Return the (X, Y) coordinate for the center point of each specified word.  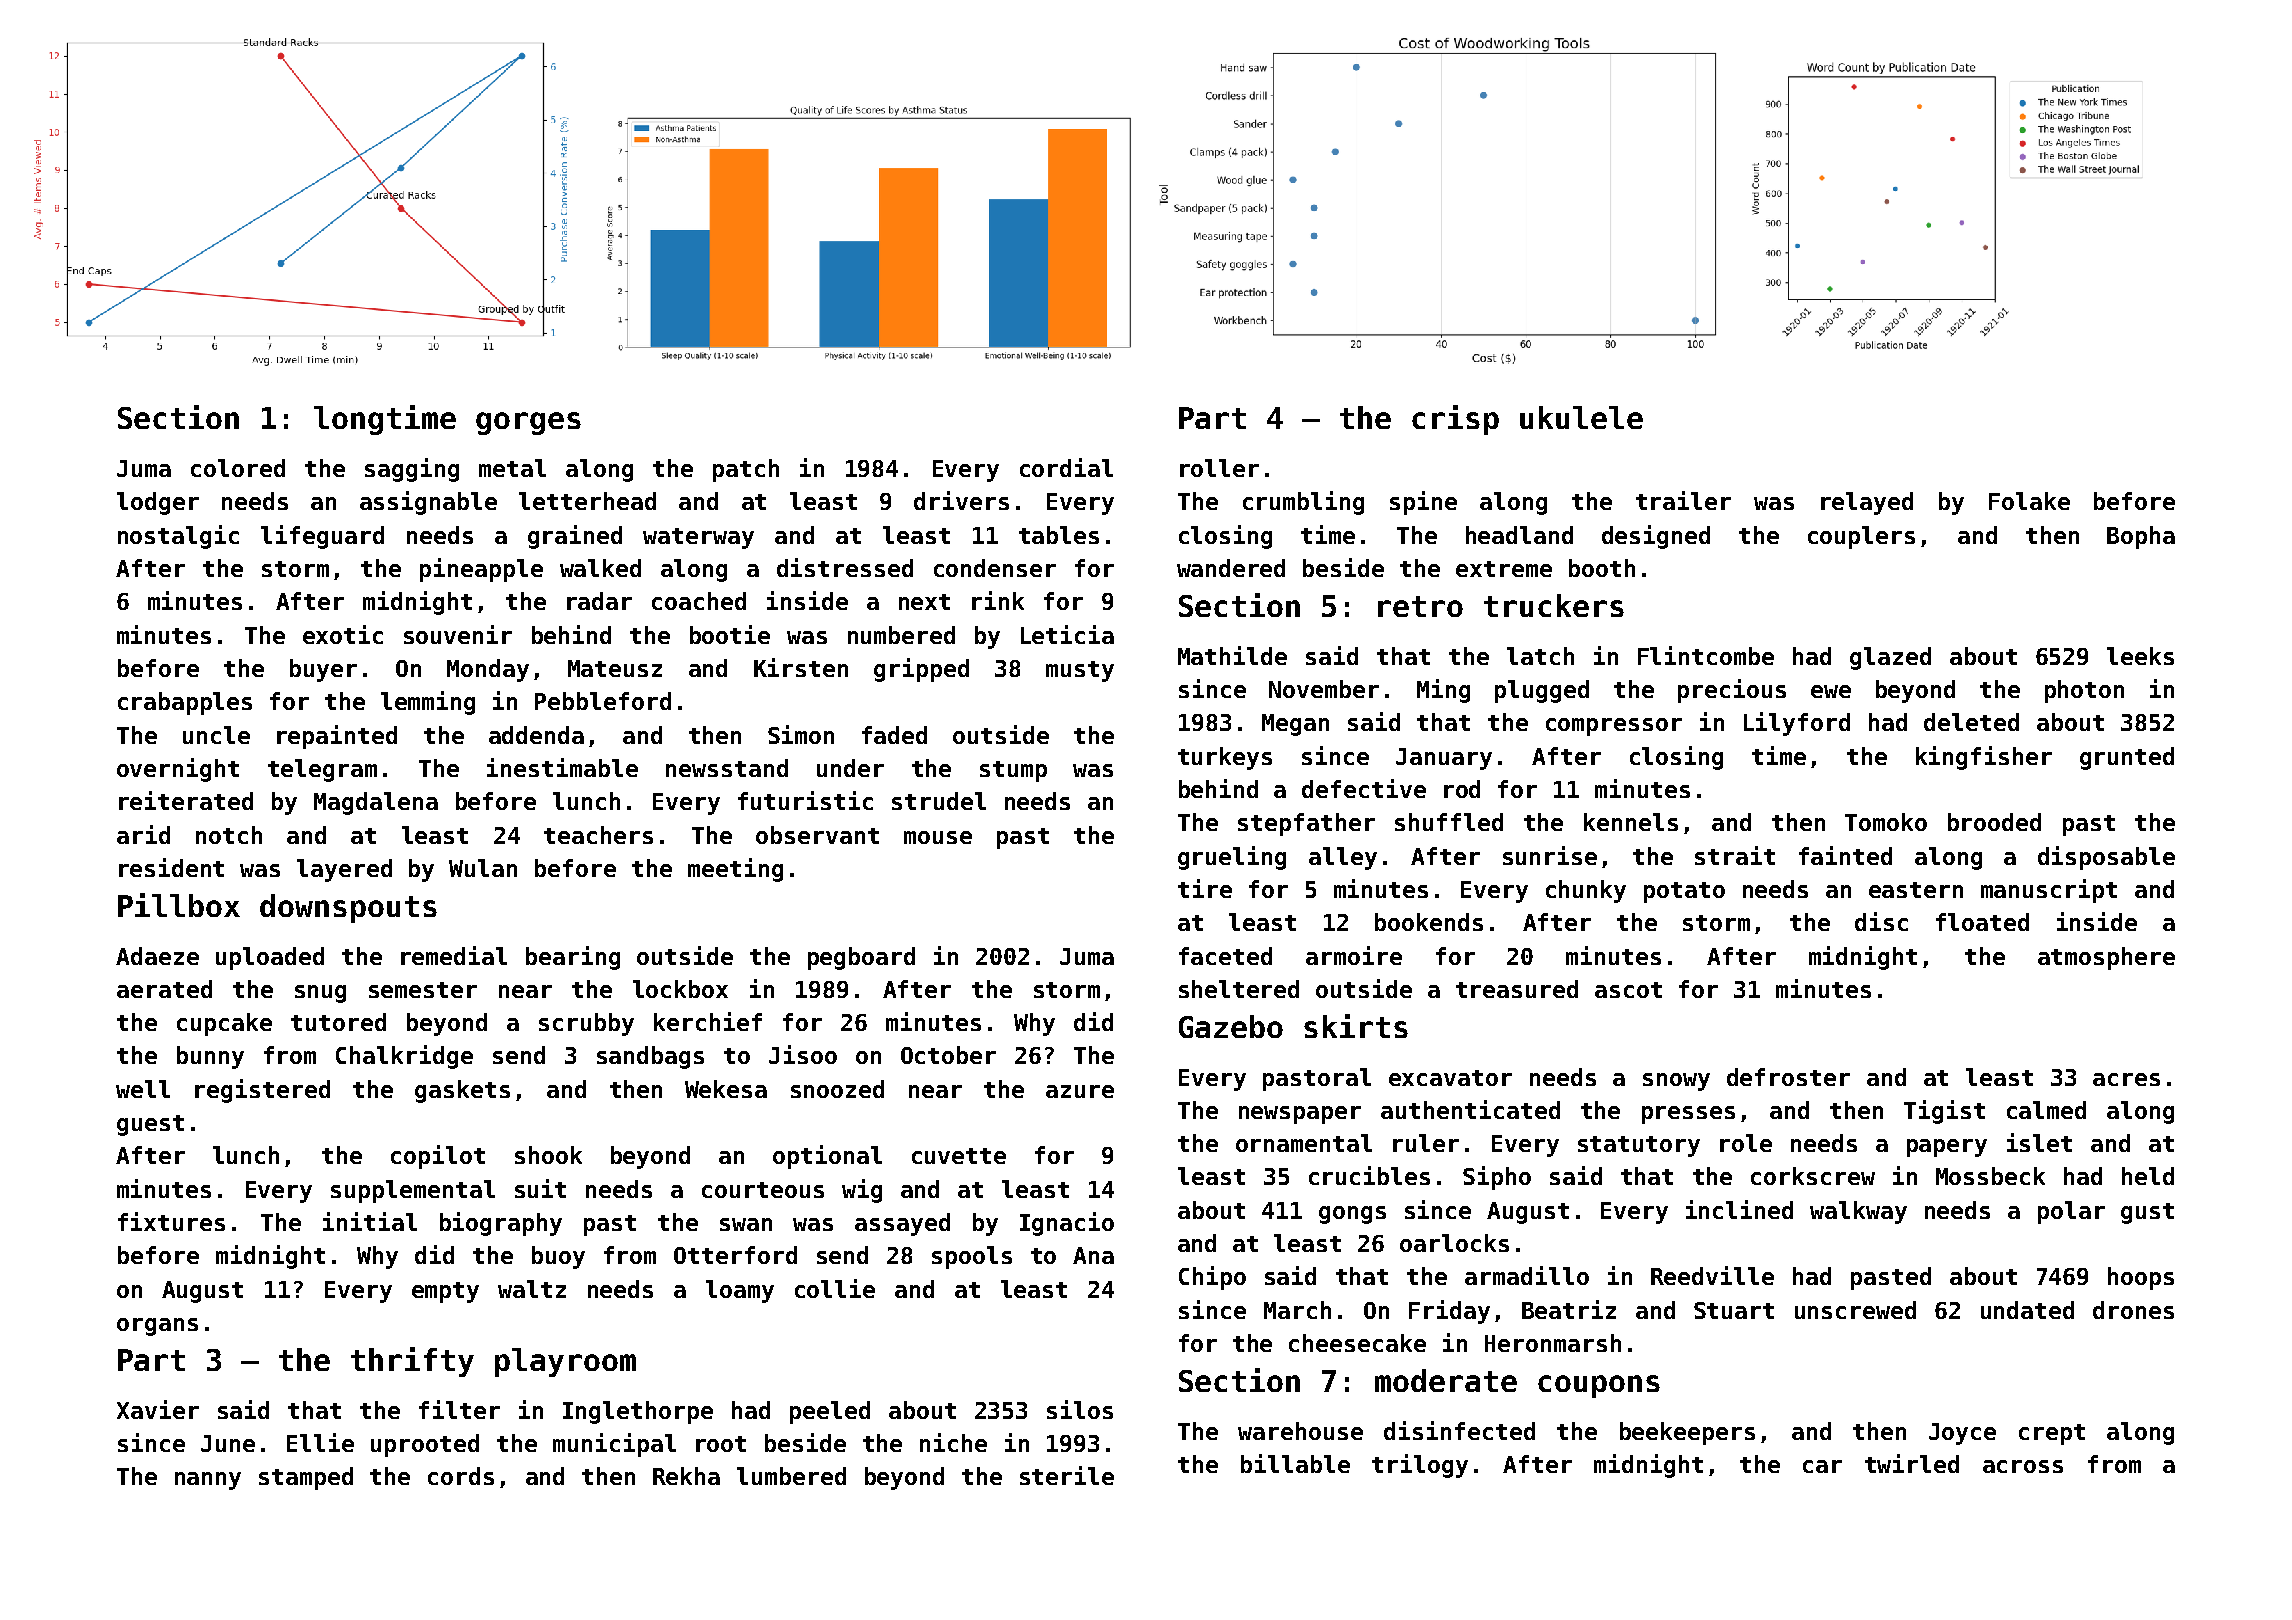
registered (262, 1091)
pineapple (481, 570)
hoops (2141, 1278)
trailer (1683, 500)
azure (1080, 1091)
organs (157, 1327)
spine (1423, 503)
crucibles (1369, 1175)
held (2148, 1176)
